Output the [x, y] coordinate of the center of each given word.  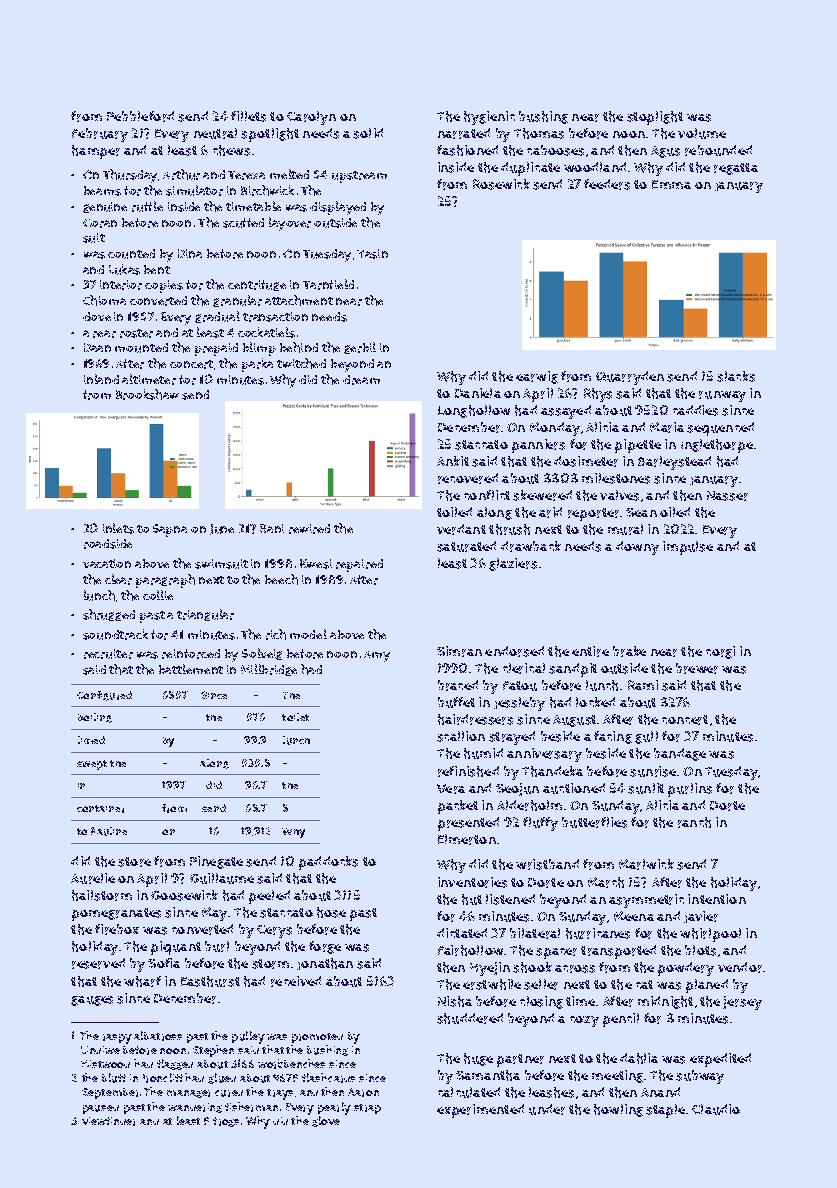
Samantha [488, 1075]
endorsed [514, 651]
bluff [114, 1078]
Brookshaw [147, 394]
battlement [191, 669]
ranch [694, 822]
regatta [736, 169]
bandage [680, 754]
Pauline [109, 831]
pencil [621, 1020]
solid [368, 133]
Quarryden [630, 378]
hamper [96, 152]
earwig [537, 377]
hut [472, 899]
